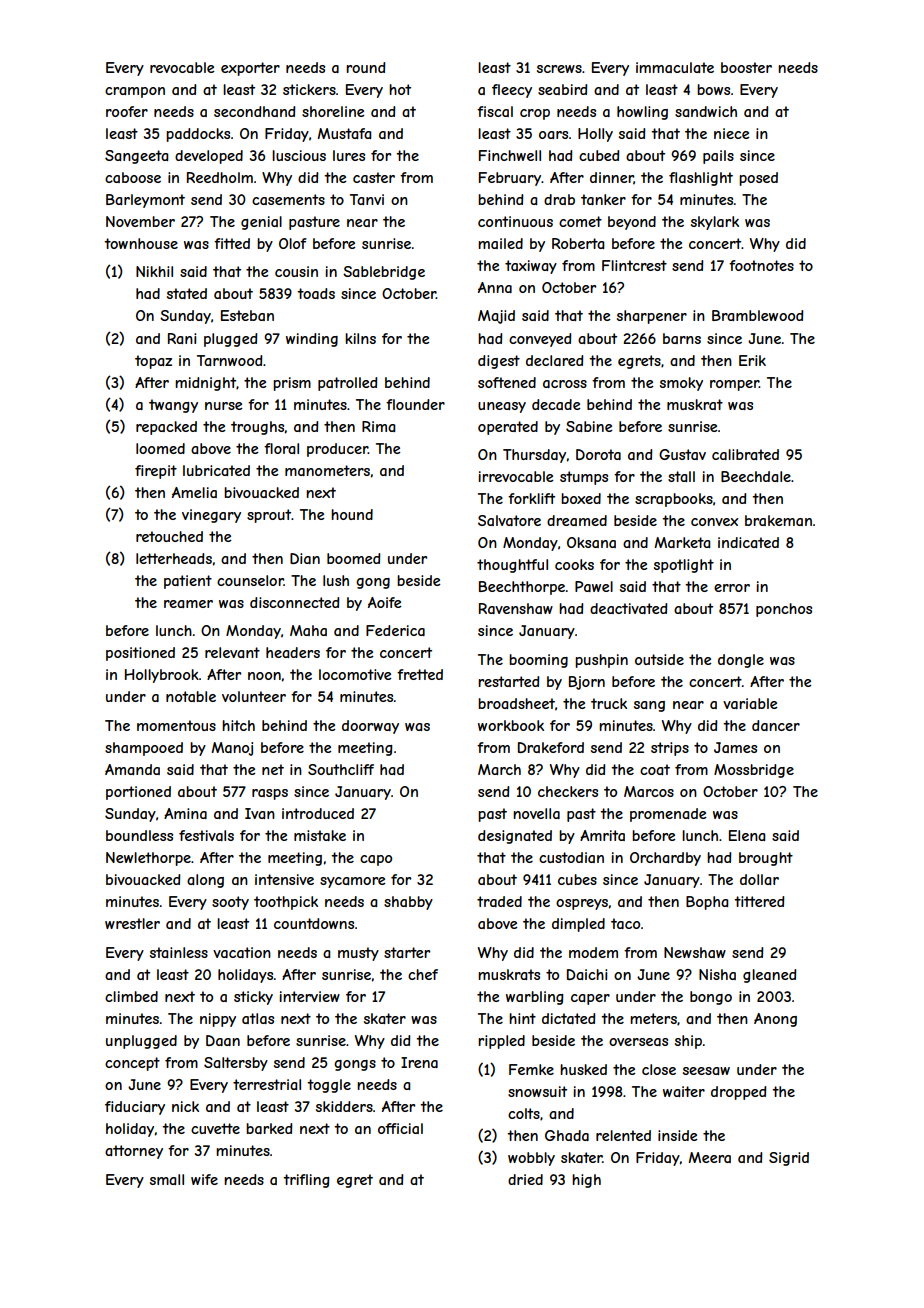  Describe the element at coordinates (659, 659) in the screenshot. I see `outside` at that location.
